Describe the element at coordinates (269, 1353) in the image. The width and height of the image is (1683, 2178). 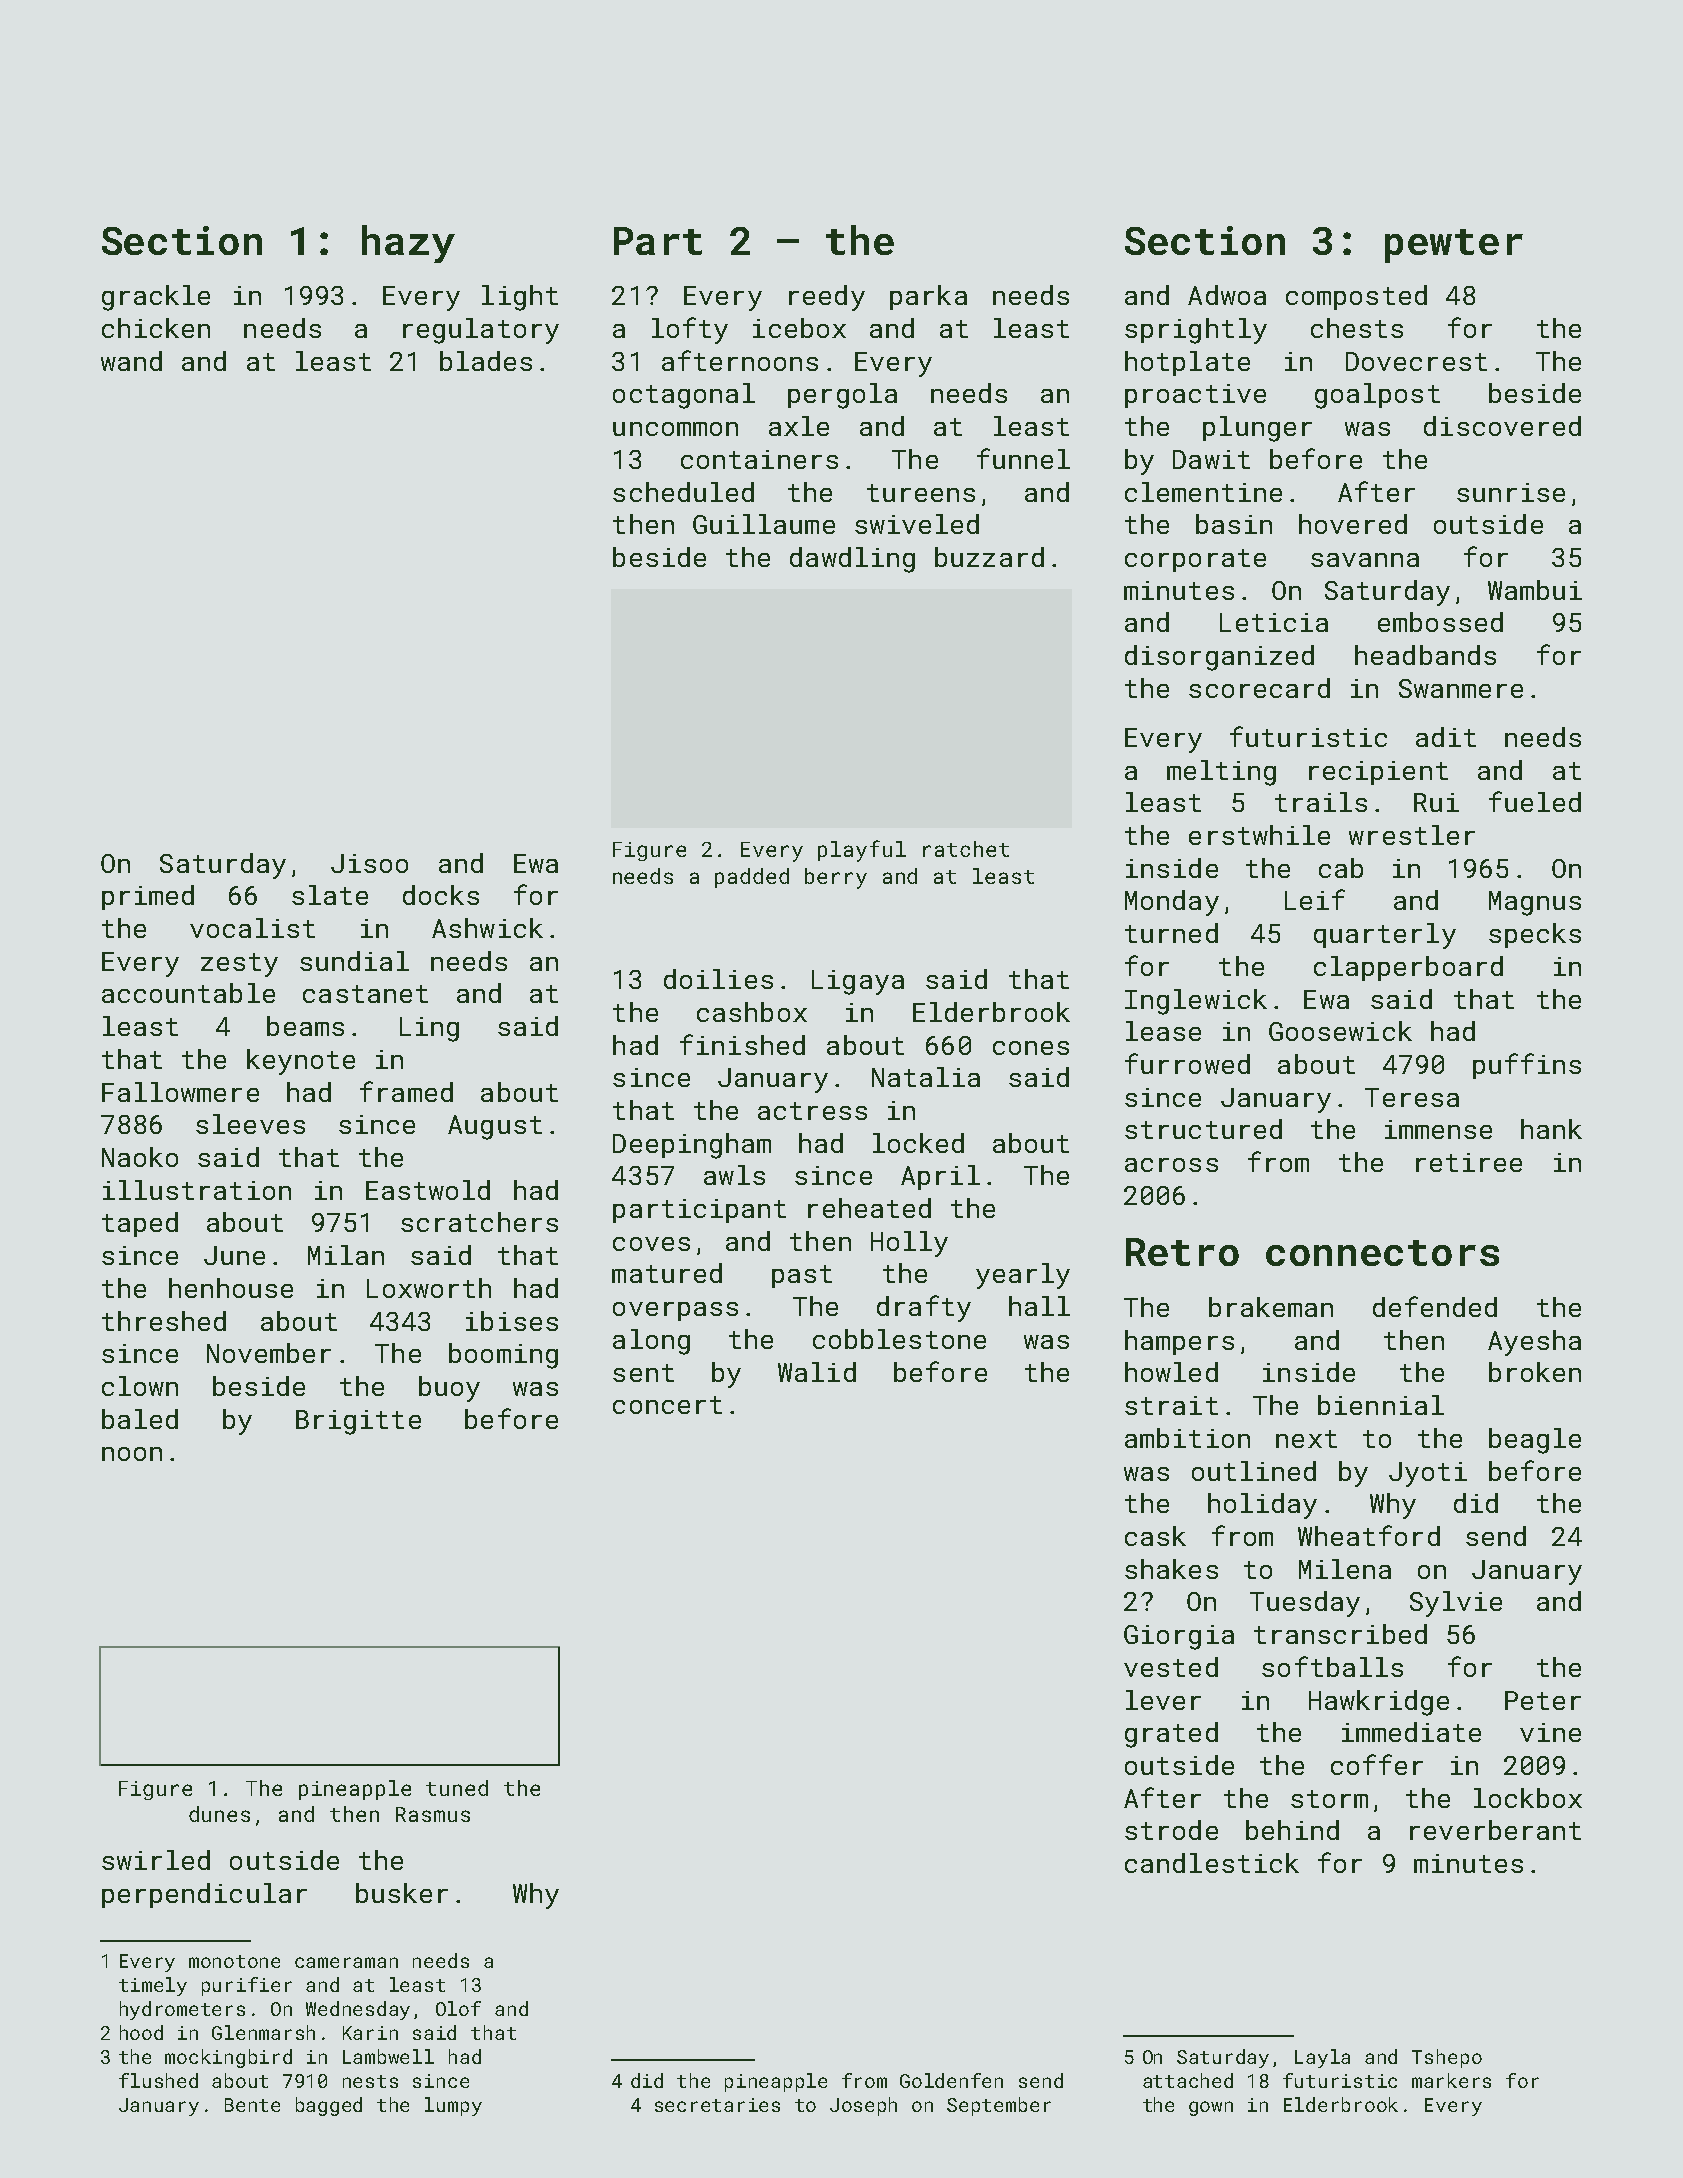
I see `November` at that location.
